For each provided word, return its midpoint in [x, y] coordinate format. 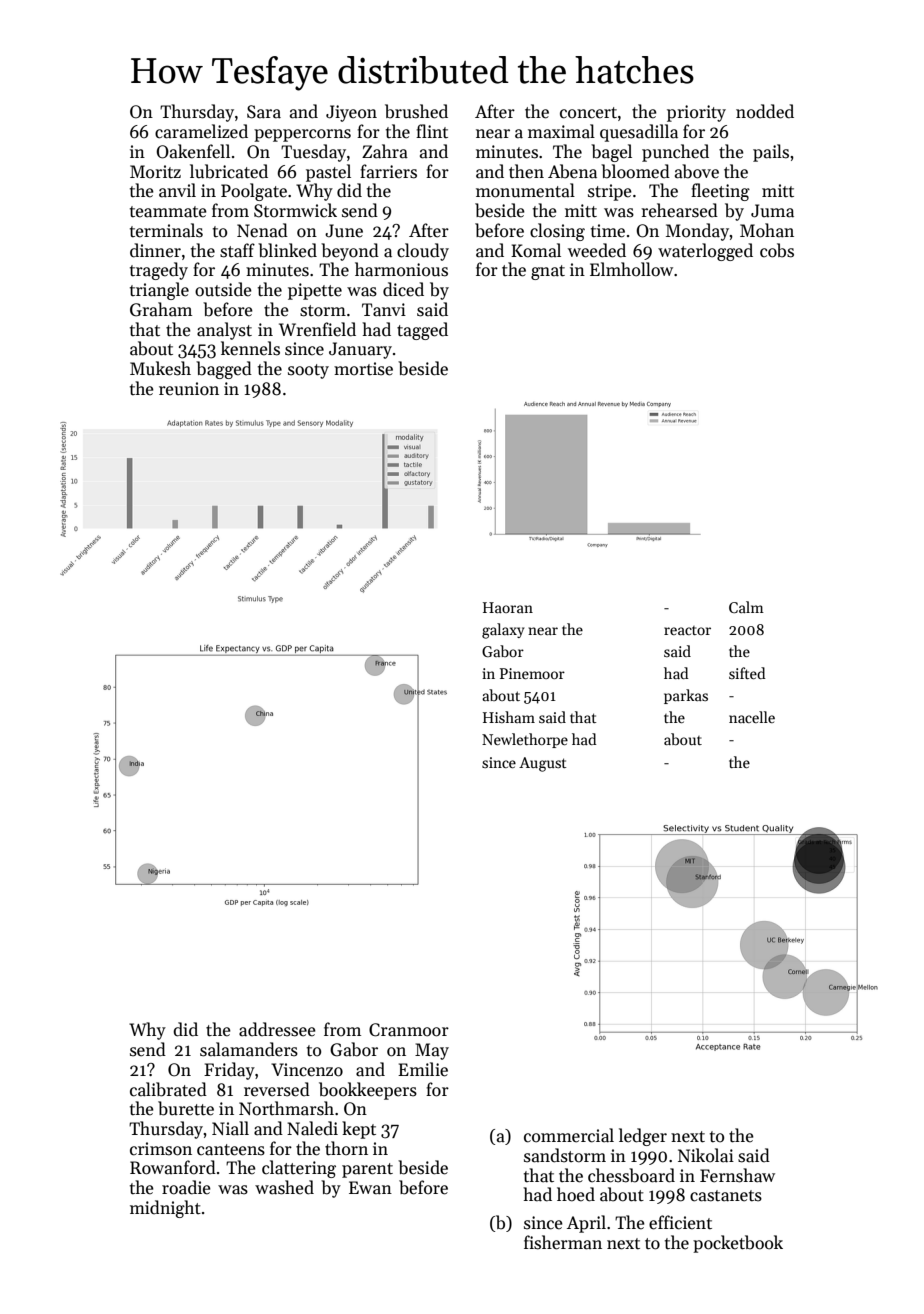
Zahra [385, 151]
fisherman [563, 1242]
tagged [422, 331]
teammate [168, 212]
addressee [277, 1029]
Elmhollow [631, 269]
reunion [189, 389]
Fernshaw [737, 1175]
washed [284, 1187]
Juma [772, 211]
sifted [747, 673]
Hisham [509, 717]
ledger [643, 1137]
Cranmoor [409, 1030]
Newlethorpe [525, 740]
